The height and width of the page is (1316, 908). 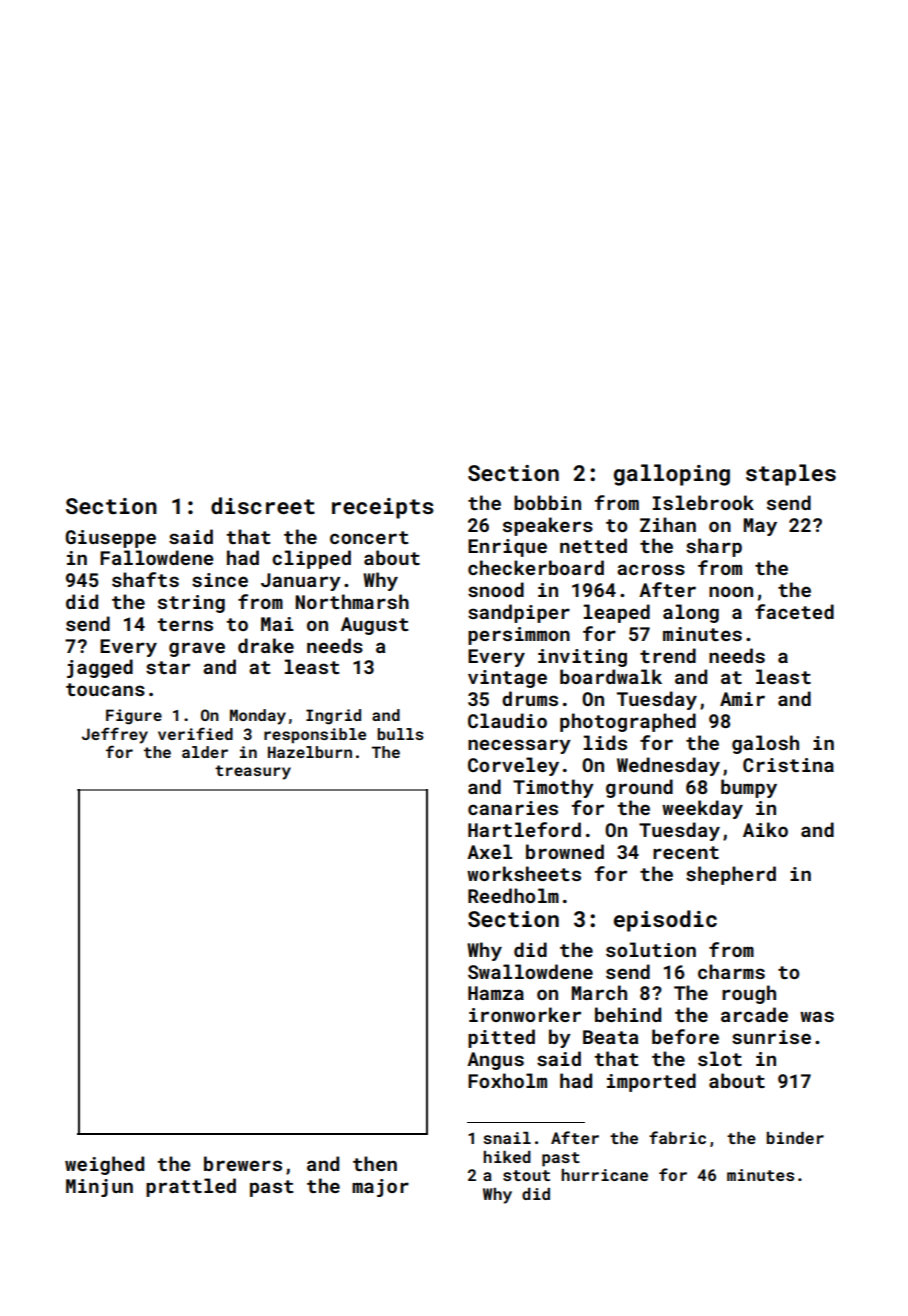 What do you see at coordinates (672, 475) in the page?
I see `galloping` at bounding box center [672, 475].
